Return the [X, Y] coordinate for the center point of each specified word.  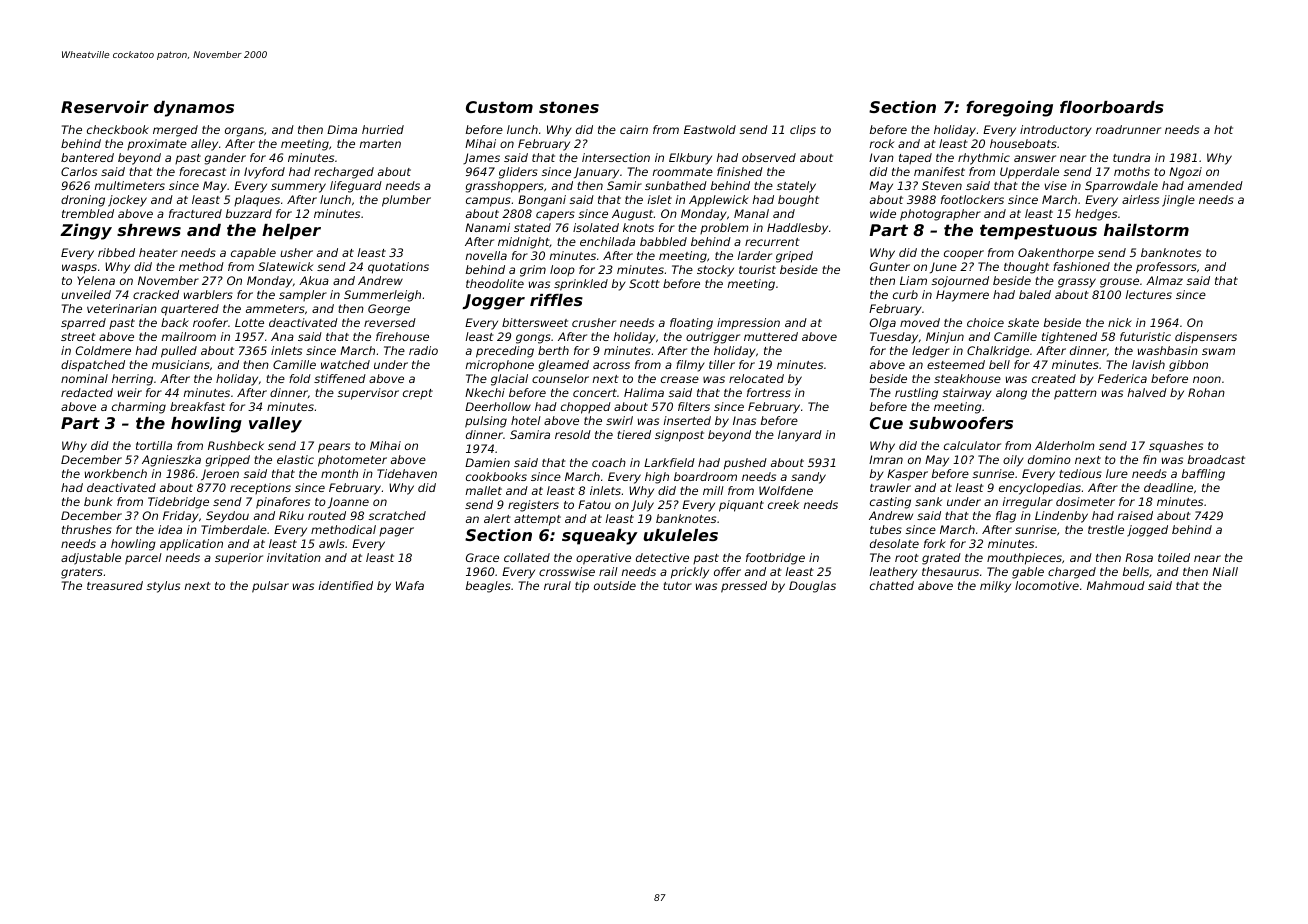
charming [139, 408]
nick [1120, 322]
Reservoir [105, 107]
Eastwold [710, 129]
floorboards [1112, 107]
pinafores [283, 503]
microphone [500, 366]
